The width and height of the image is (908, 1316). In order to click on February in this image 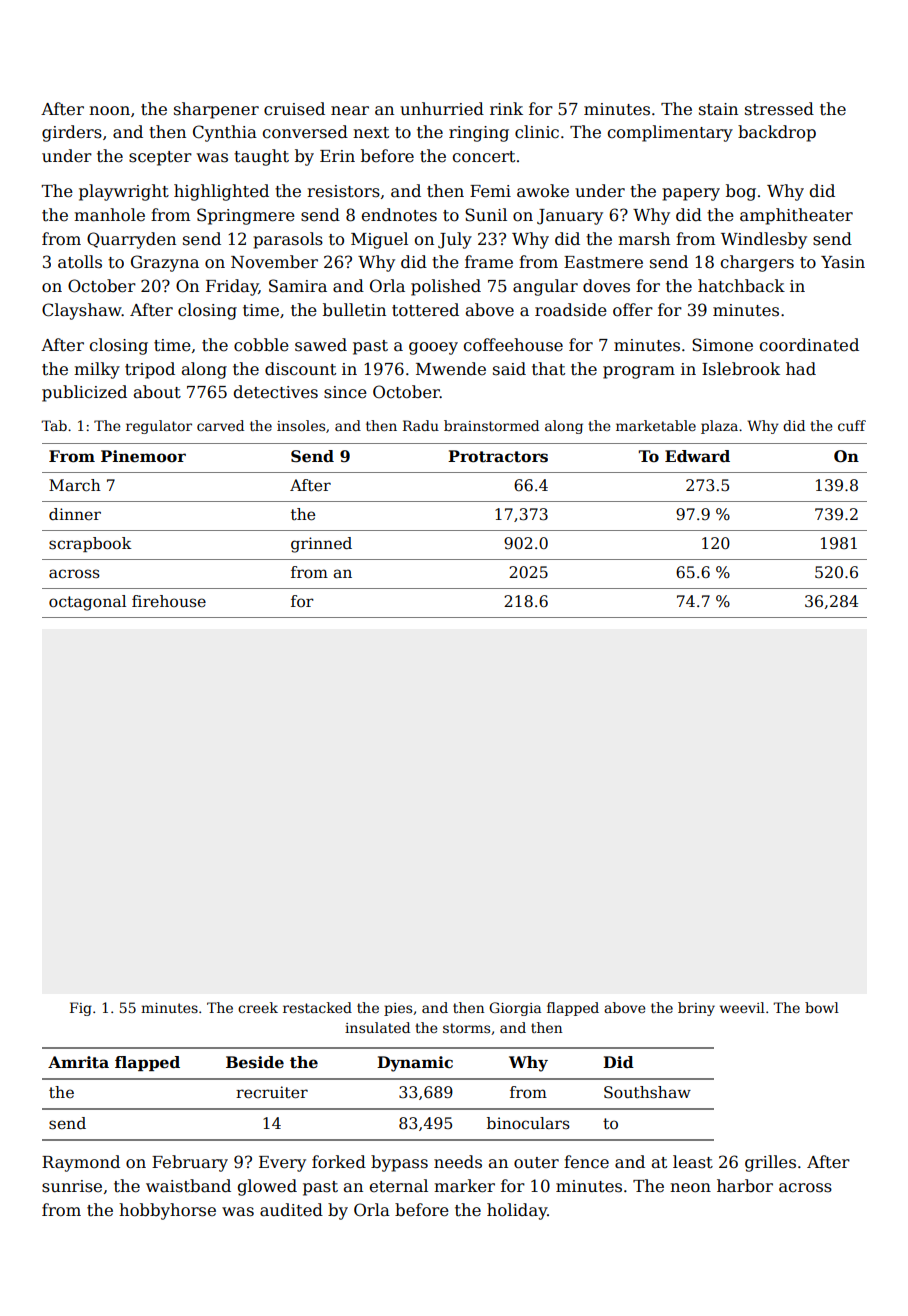, I will do `click(190, 1163)`.
